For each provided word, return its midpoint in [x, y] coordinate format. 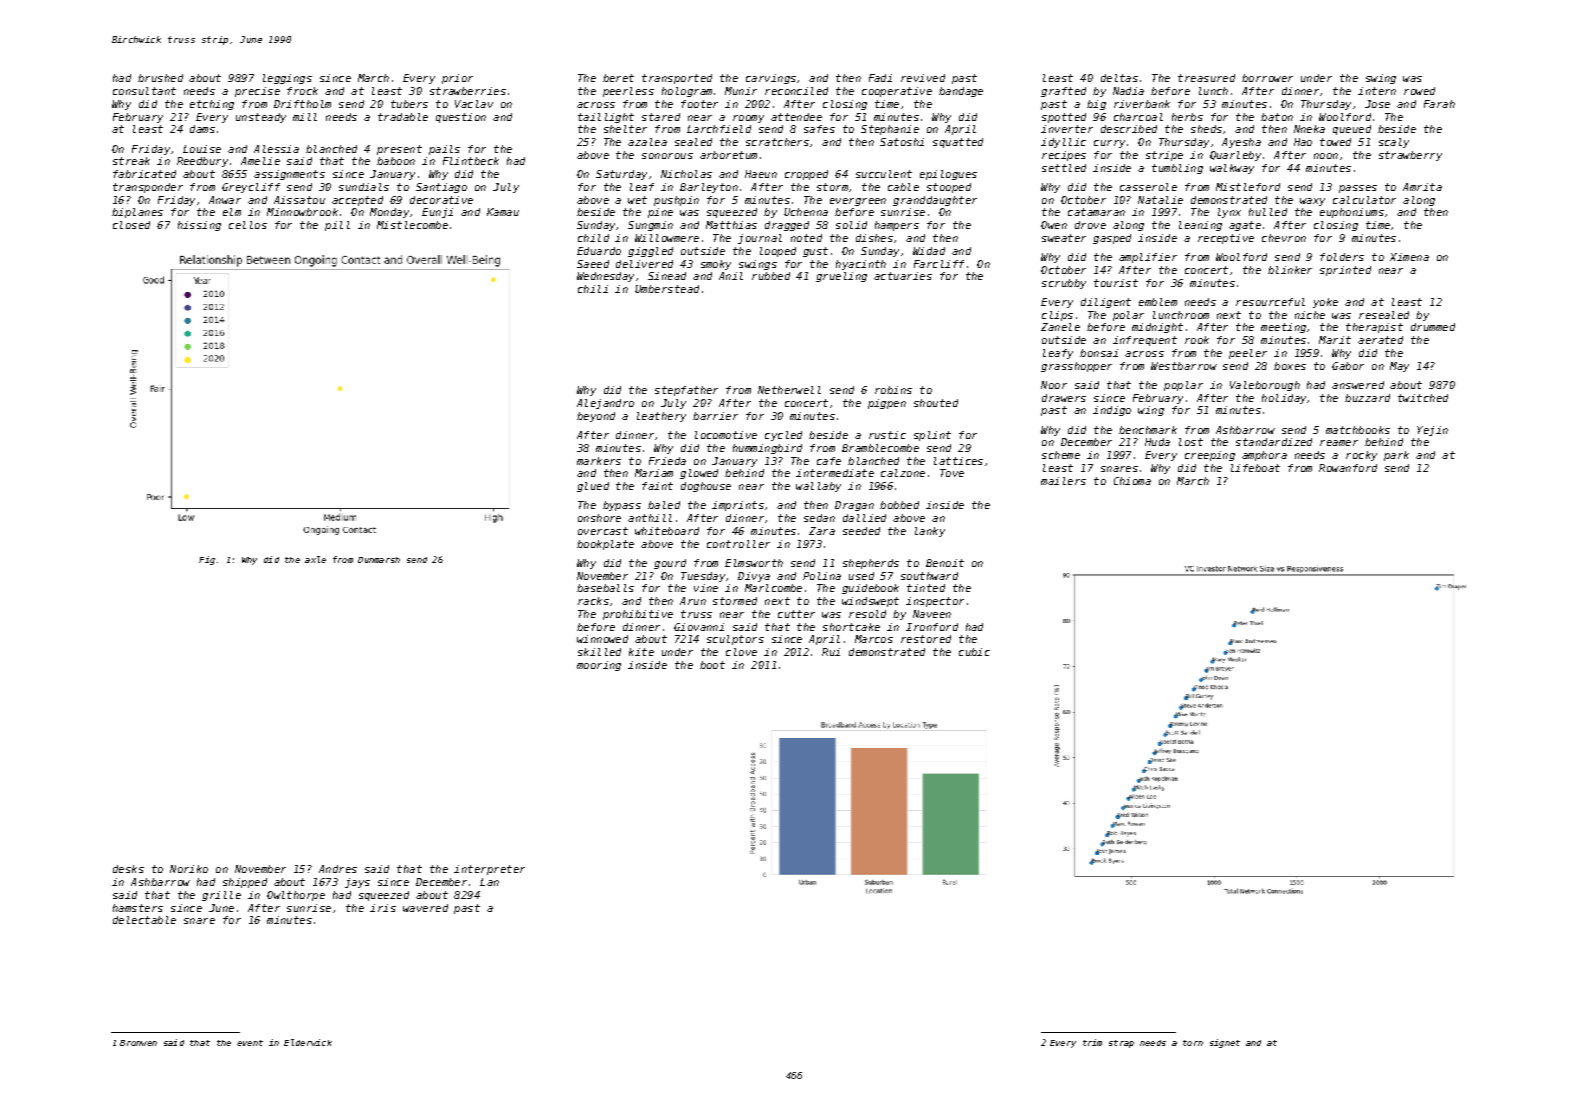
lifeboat [1255, 468]
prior [457, 79]
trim [1092, 1042]
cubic [974, 652]
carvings [771, 79]
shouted [936, 403]
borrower [1267, 78]
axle [315, 559]
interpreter [489, 870]
